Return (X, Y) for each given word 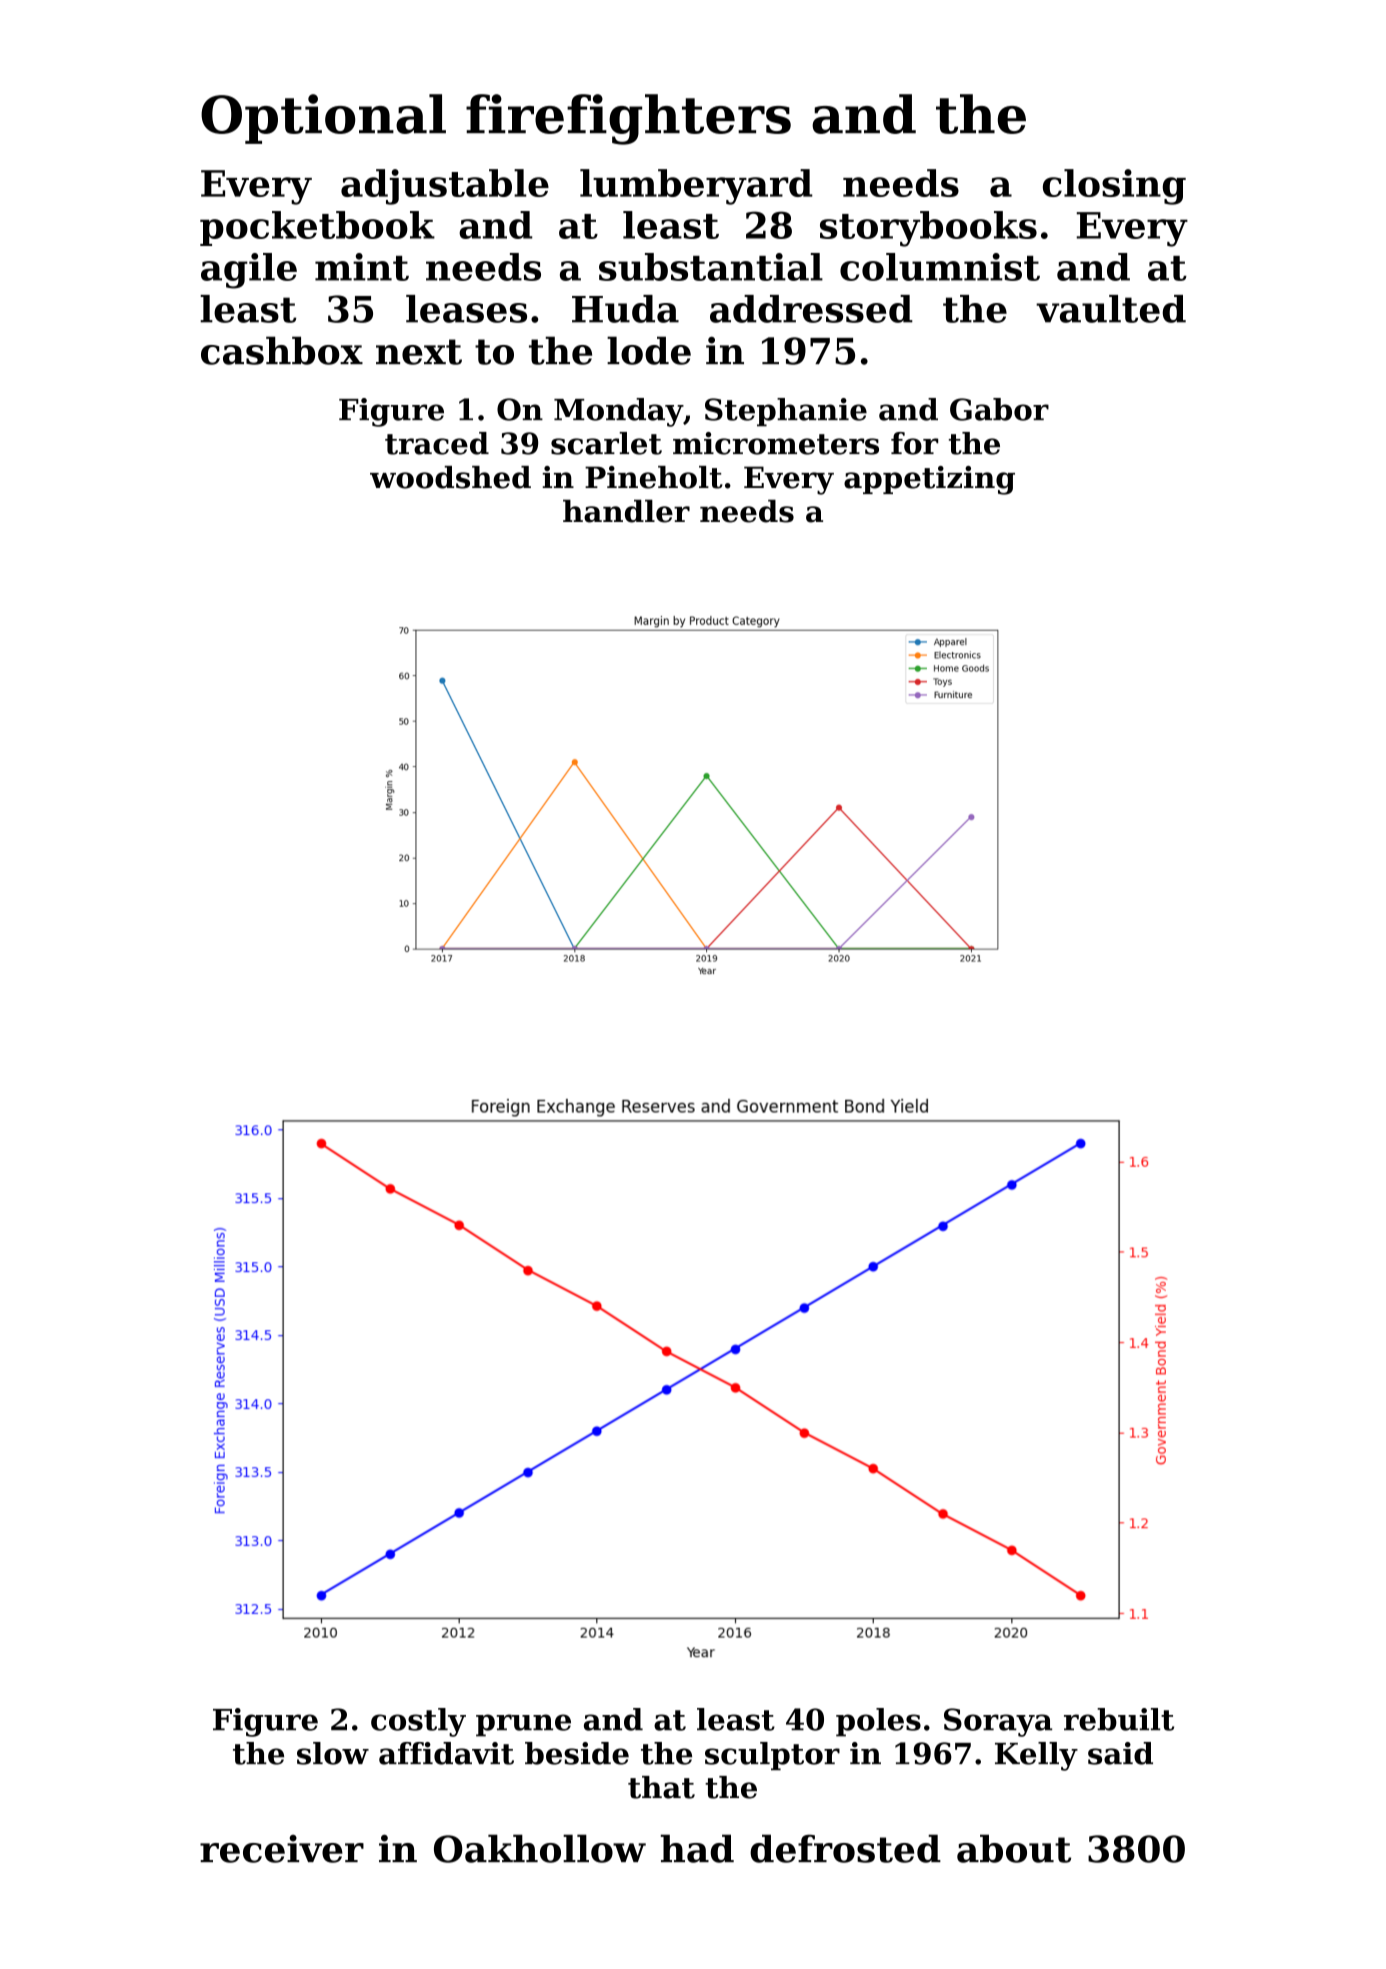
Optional (323, 119)
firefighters (628, 119)
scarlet (606, 443)
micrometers (776, 443)
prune (523, 1725)
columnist (940, 267)
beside (577, 1753)
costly (418, 1722)
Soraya (998, 1722)
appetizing (929, 480)
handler (626, 511)
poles (878, 1722)
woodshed (450, 477)
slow (333, 1753)
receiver (282, 1849)
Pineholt (654, 477)
